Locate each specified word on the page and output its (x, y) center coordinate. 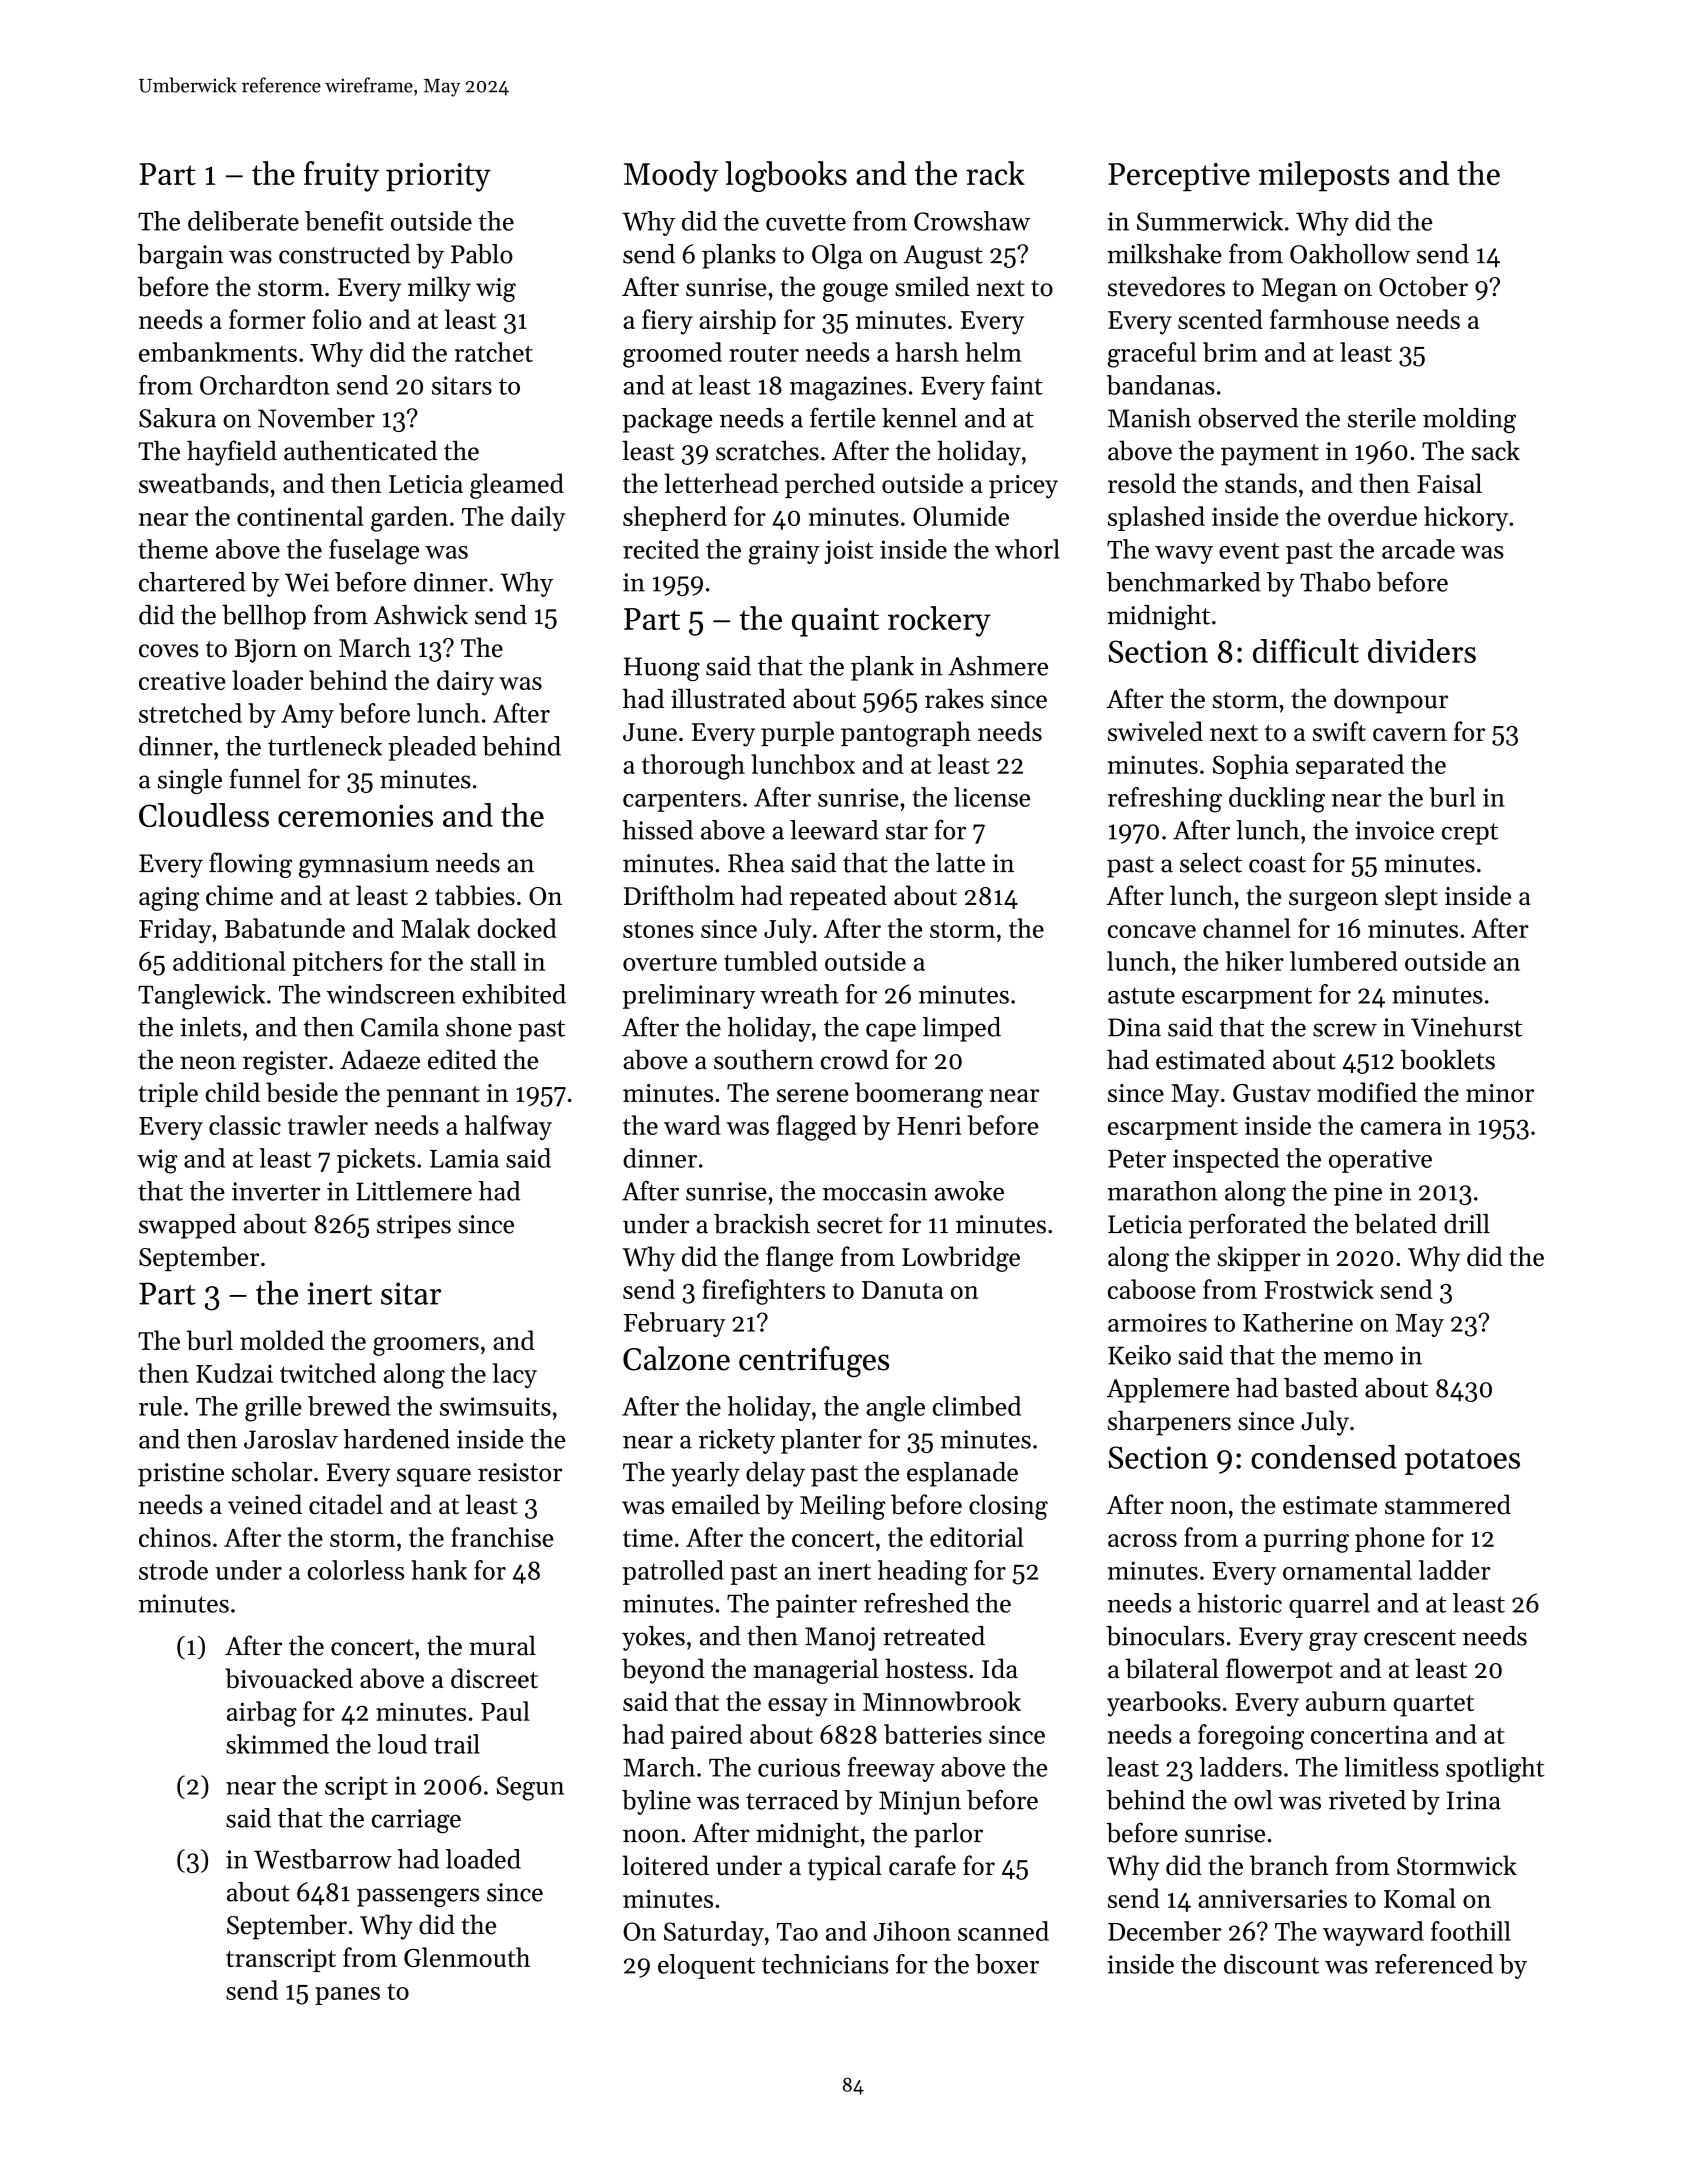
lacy (515, 1375)
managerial (816, 1671)
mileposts (1324, 176)
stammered (1448, 1504)
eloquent (706, 1966)
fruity (341, 176)
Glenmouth (467, 1957)
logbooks (786, 176)
